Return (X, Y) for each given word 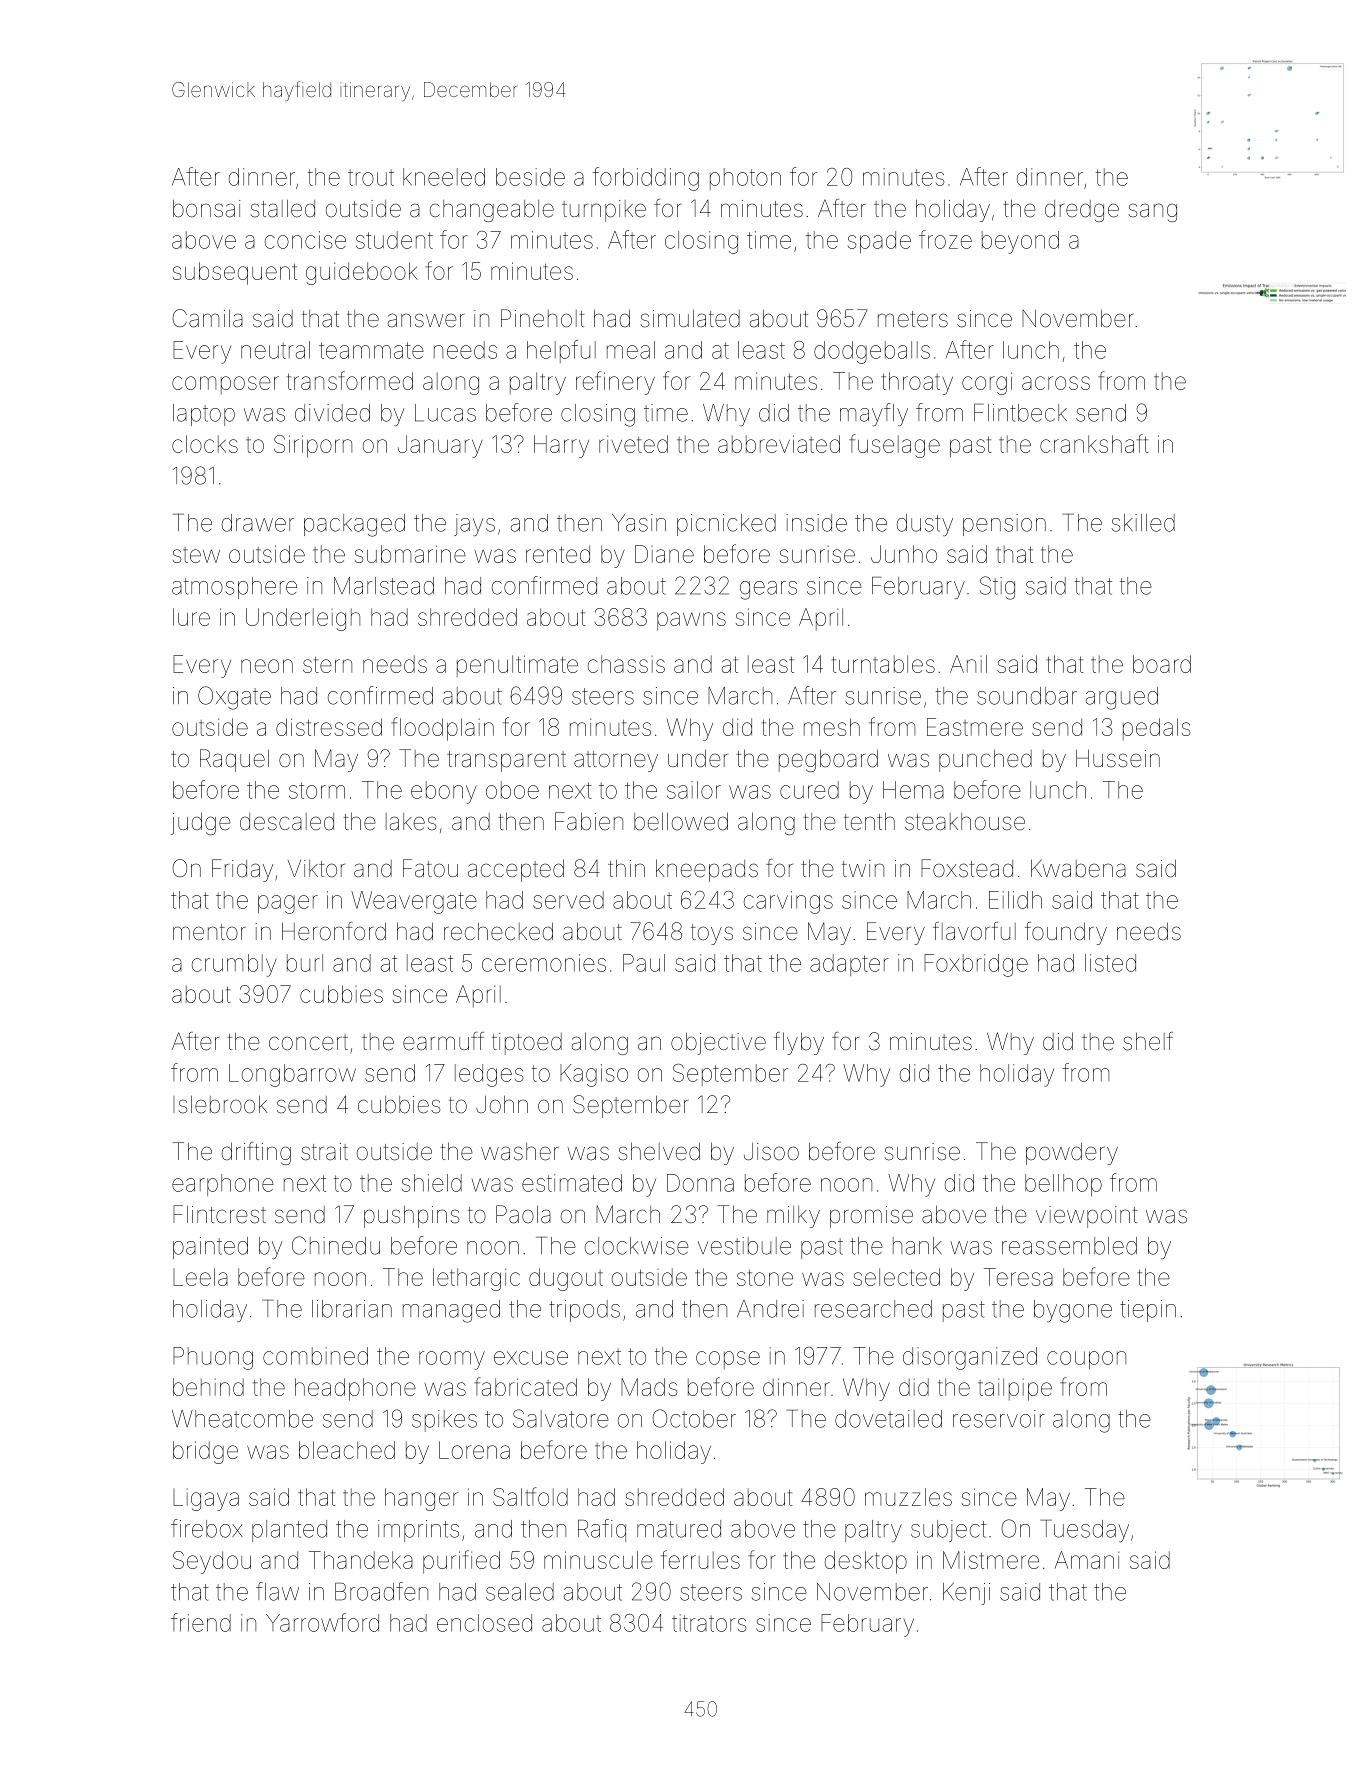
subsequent (235, 273)
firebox (207, 1528)
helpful (561, 351)
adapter (849, 965)
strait (324, 1152)
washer (520, 1152)
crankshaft (1094, 443)
